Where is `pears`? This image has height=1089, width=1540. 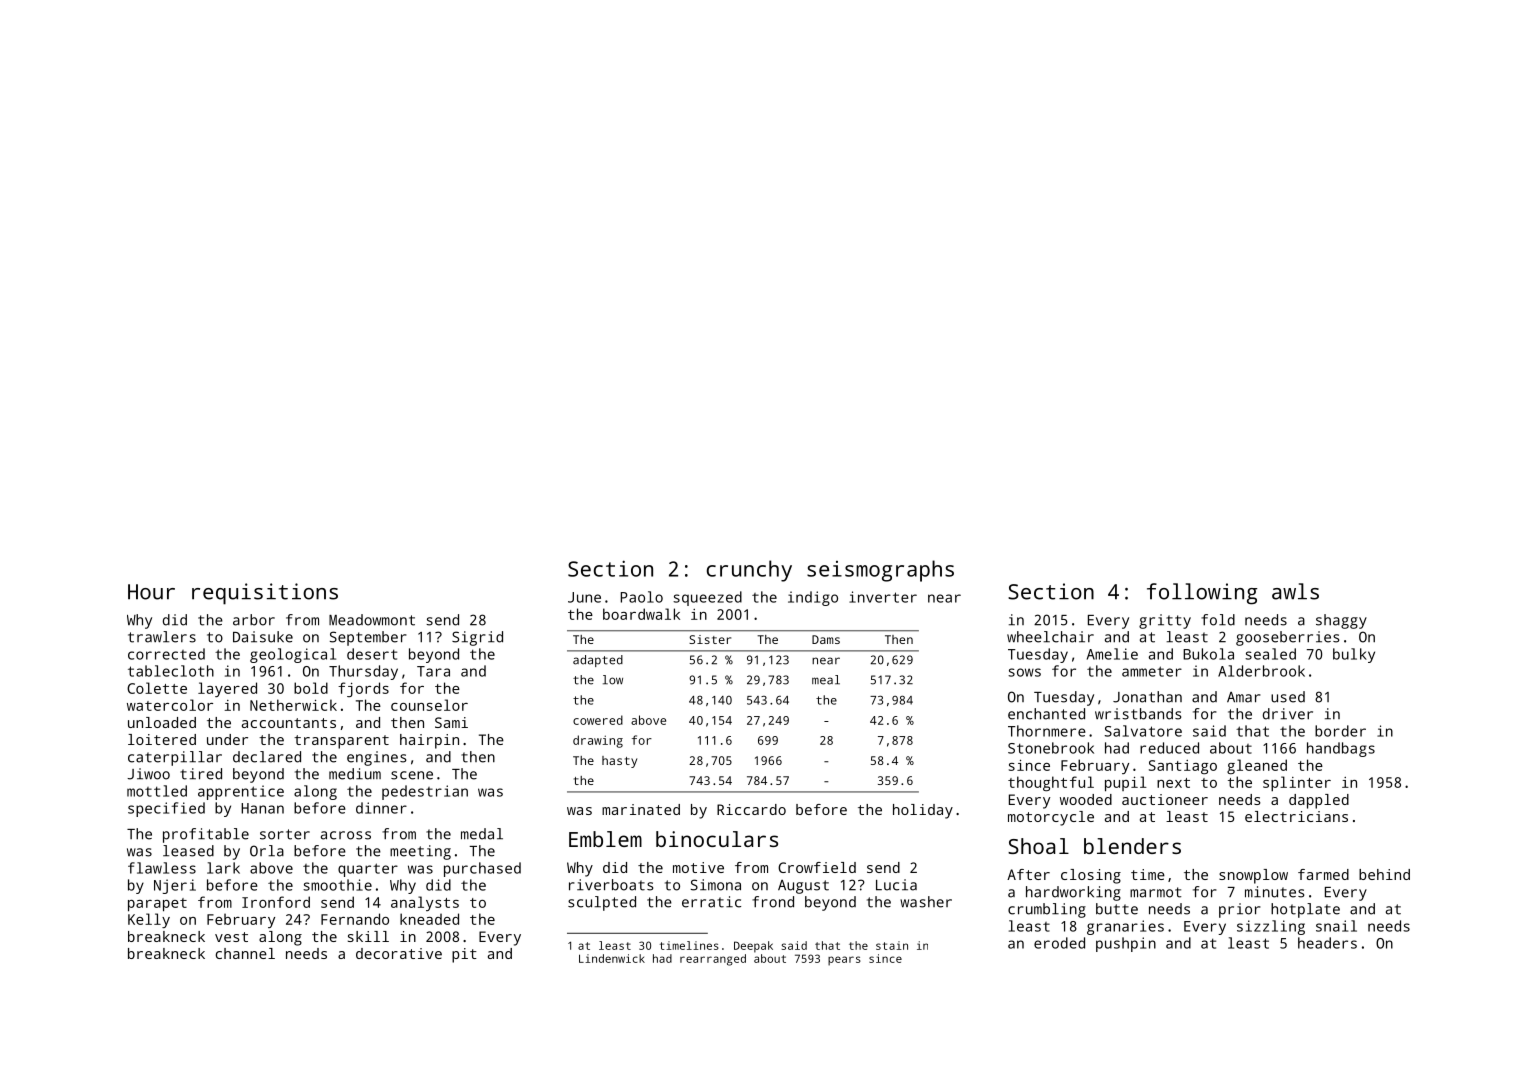
pears is located at coordinates (844, 961).
